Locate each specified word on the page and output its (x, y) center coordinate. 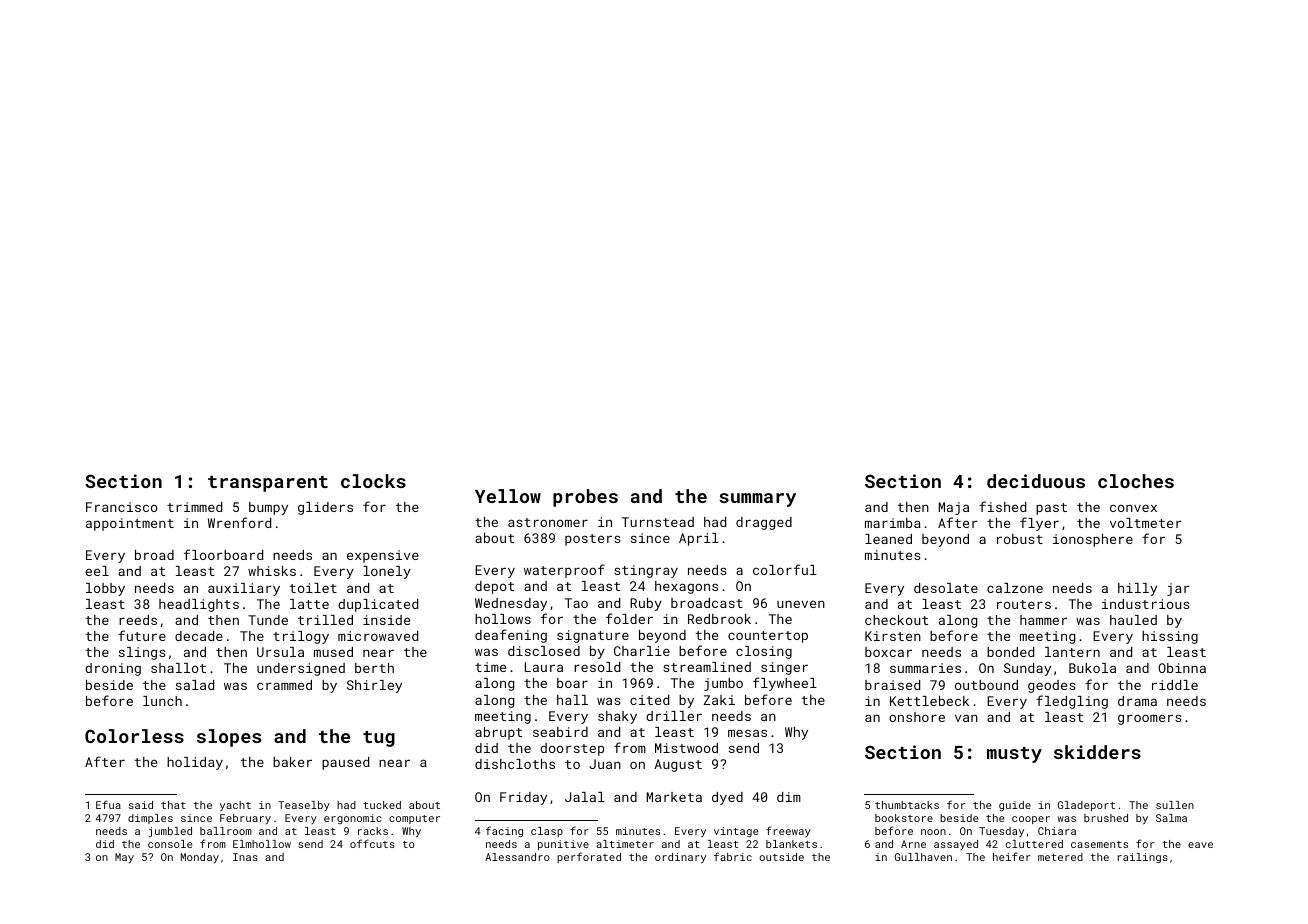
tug (379, 739)
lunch (162, 701)
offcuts (372, 843)
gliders (325, 508)
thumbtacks (907, 805)
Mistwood (686, 748)
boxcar (888, 652)
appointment (130, 524)
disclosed (544, 651)
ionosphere (1093, 540)
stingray (646, 571)
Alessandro (517, 857)
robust (1020, 539)
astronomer (548, 522)
